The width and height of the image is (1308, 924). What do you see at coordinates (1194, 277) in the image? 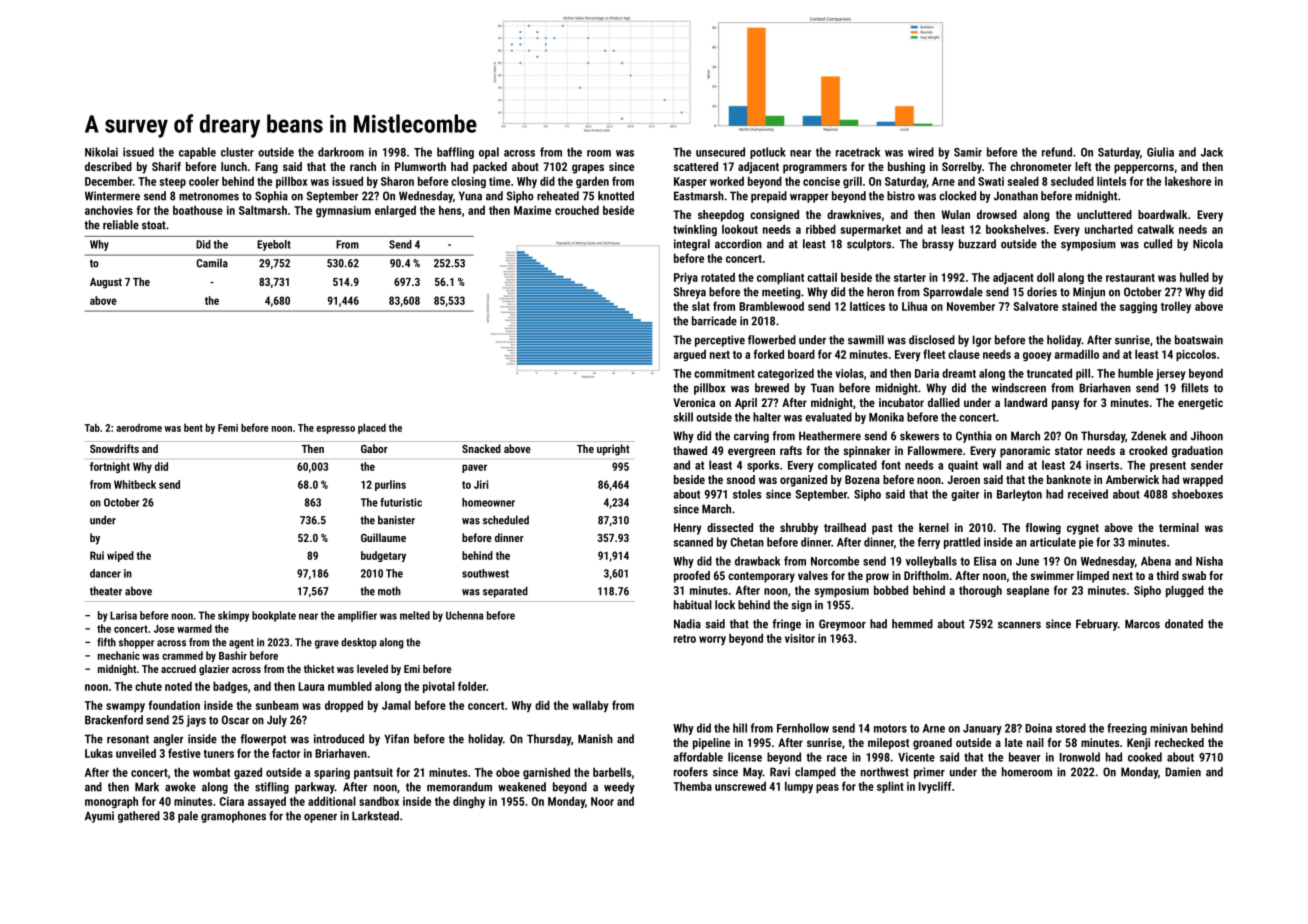
I see `hulled` at bounding box center [1194, 277].
